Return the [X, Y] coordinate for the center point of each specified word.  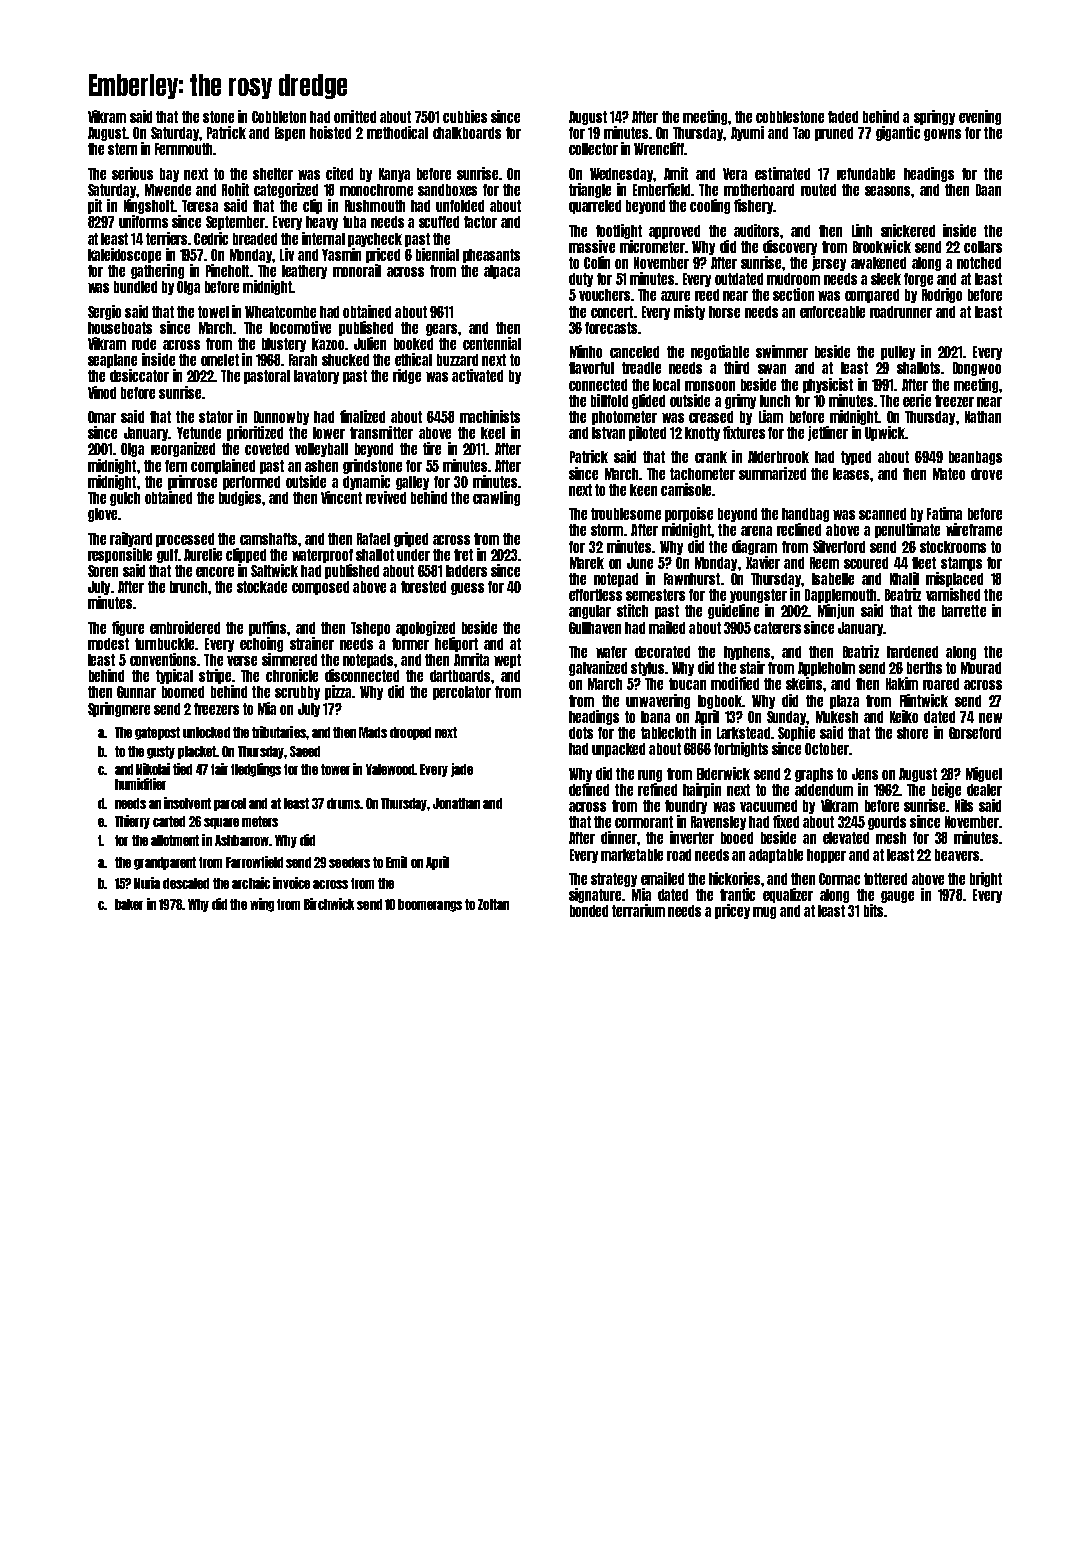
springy [934, 117]
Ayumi [747, 133]
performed [251, 483]
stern [122, 149]
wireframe [974, 529]
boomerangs [430, 905]
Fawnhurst [692, 579]
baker [129, 904]
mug [764, 913]
